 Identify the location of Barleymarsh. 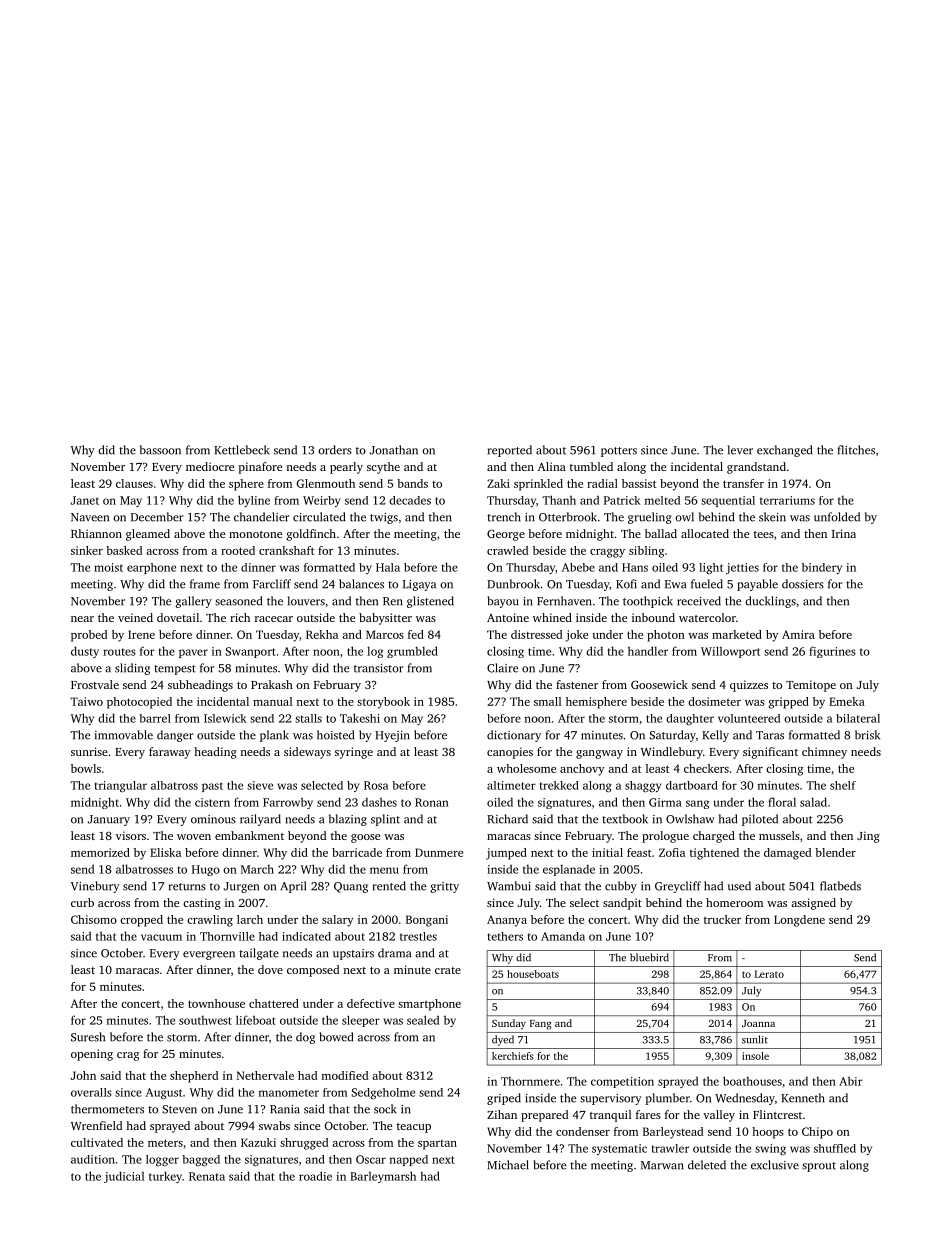
(383, 1177).
